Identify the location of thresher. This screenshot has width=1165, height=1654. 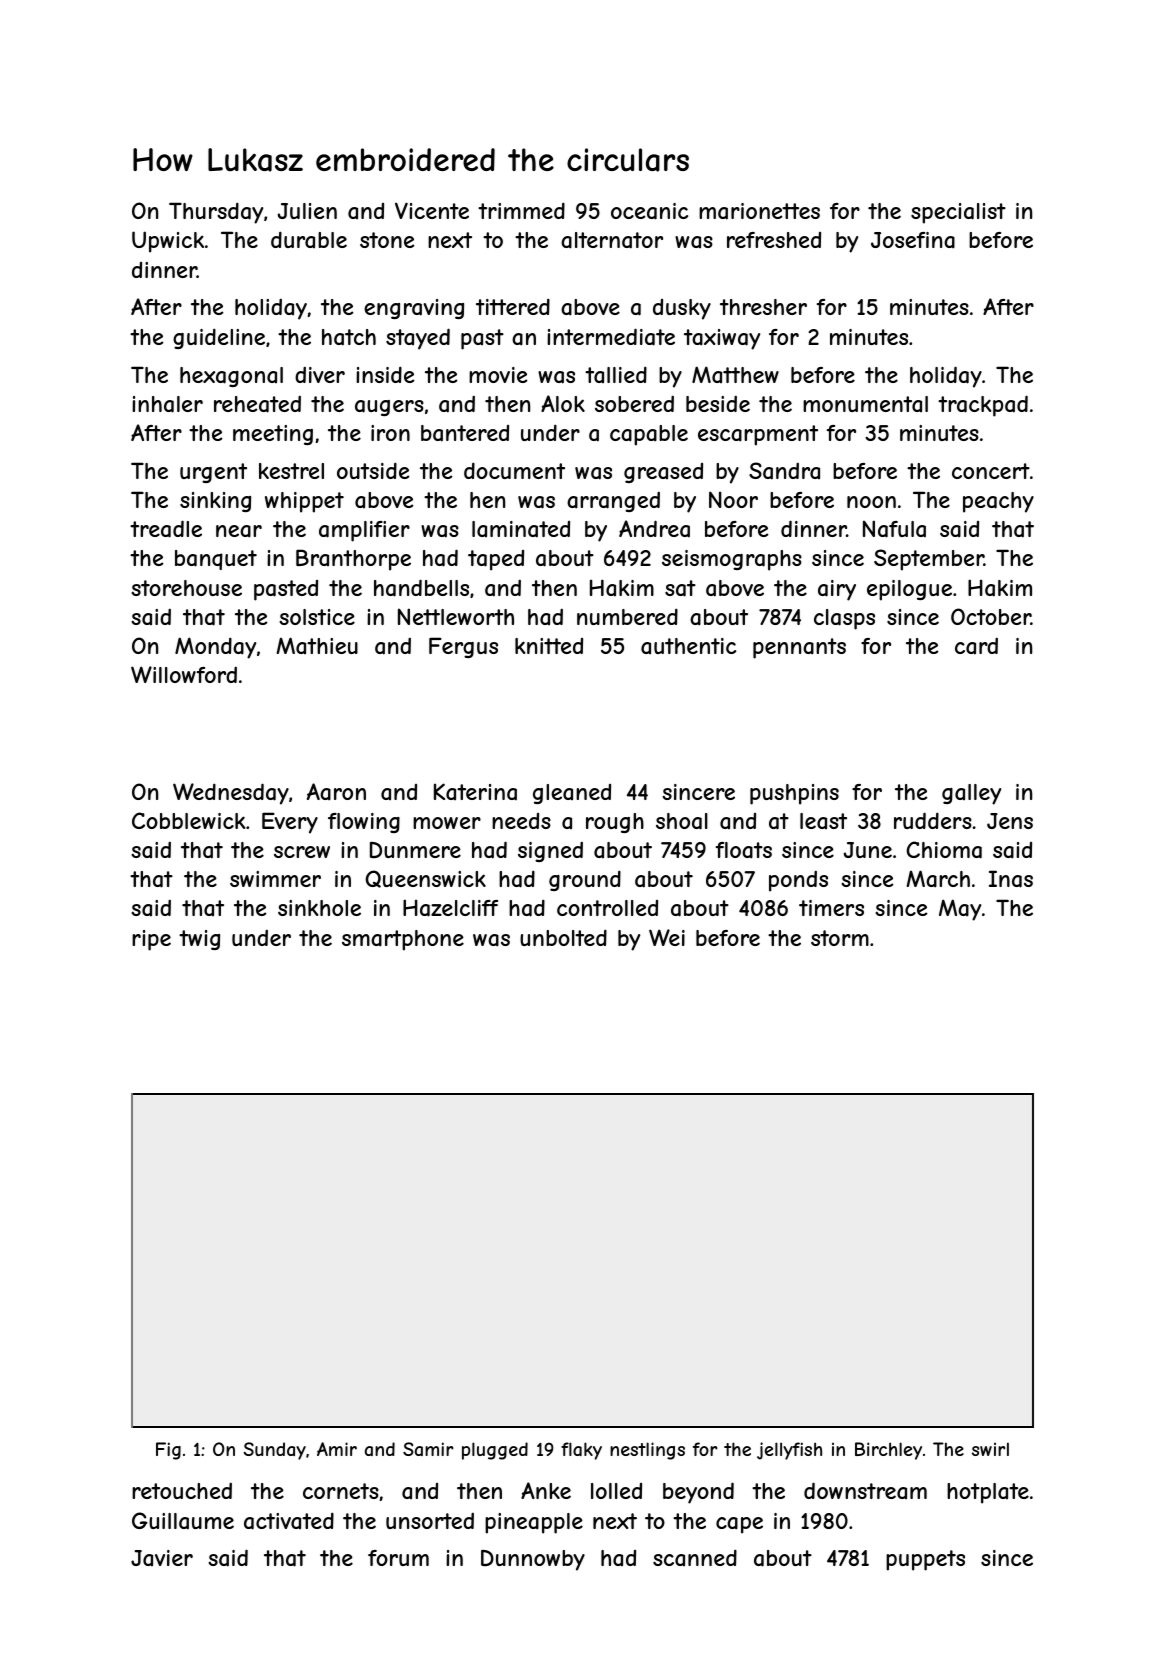
(763, 307).
